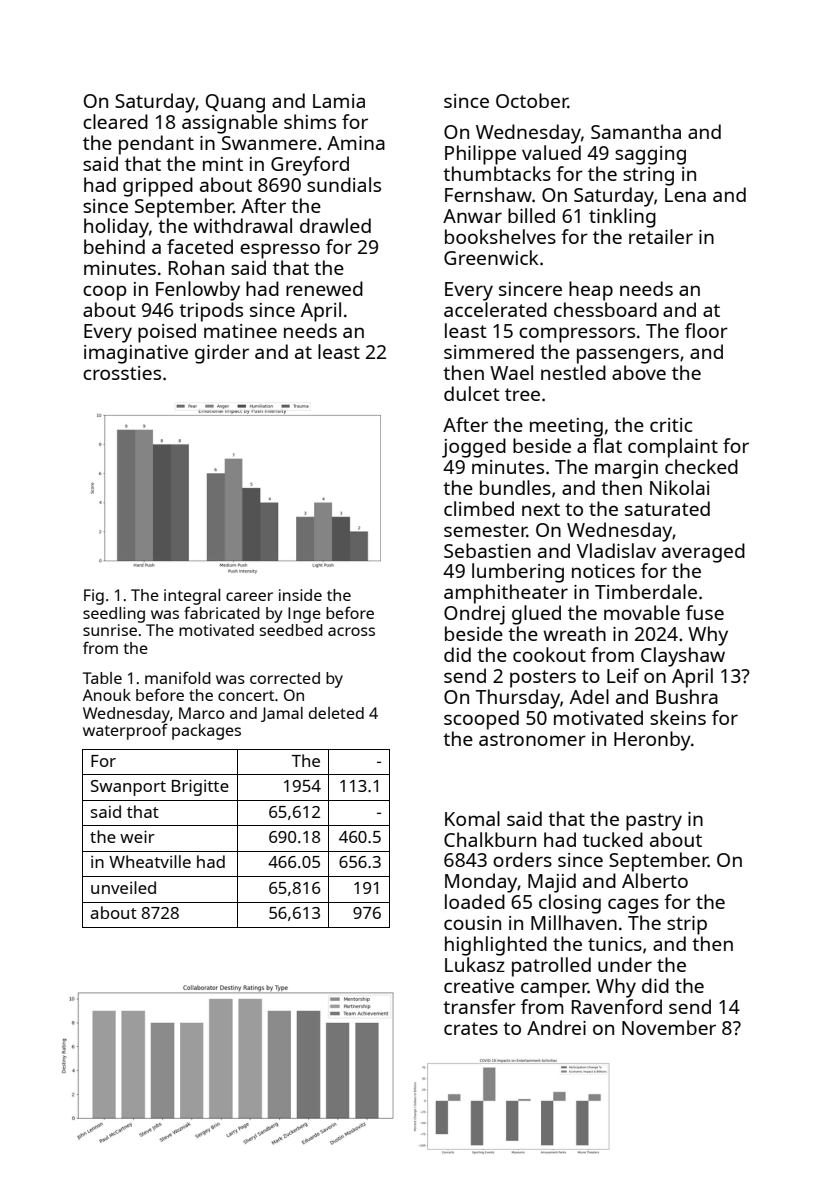 The width and height of the screenshot is (833, 1182). What do you see at coordinates (648, 176) in the screenshot?
I see `string` at bounding box center [648, 176].
